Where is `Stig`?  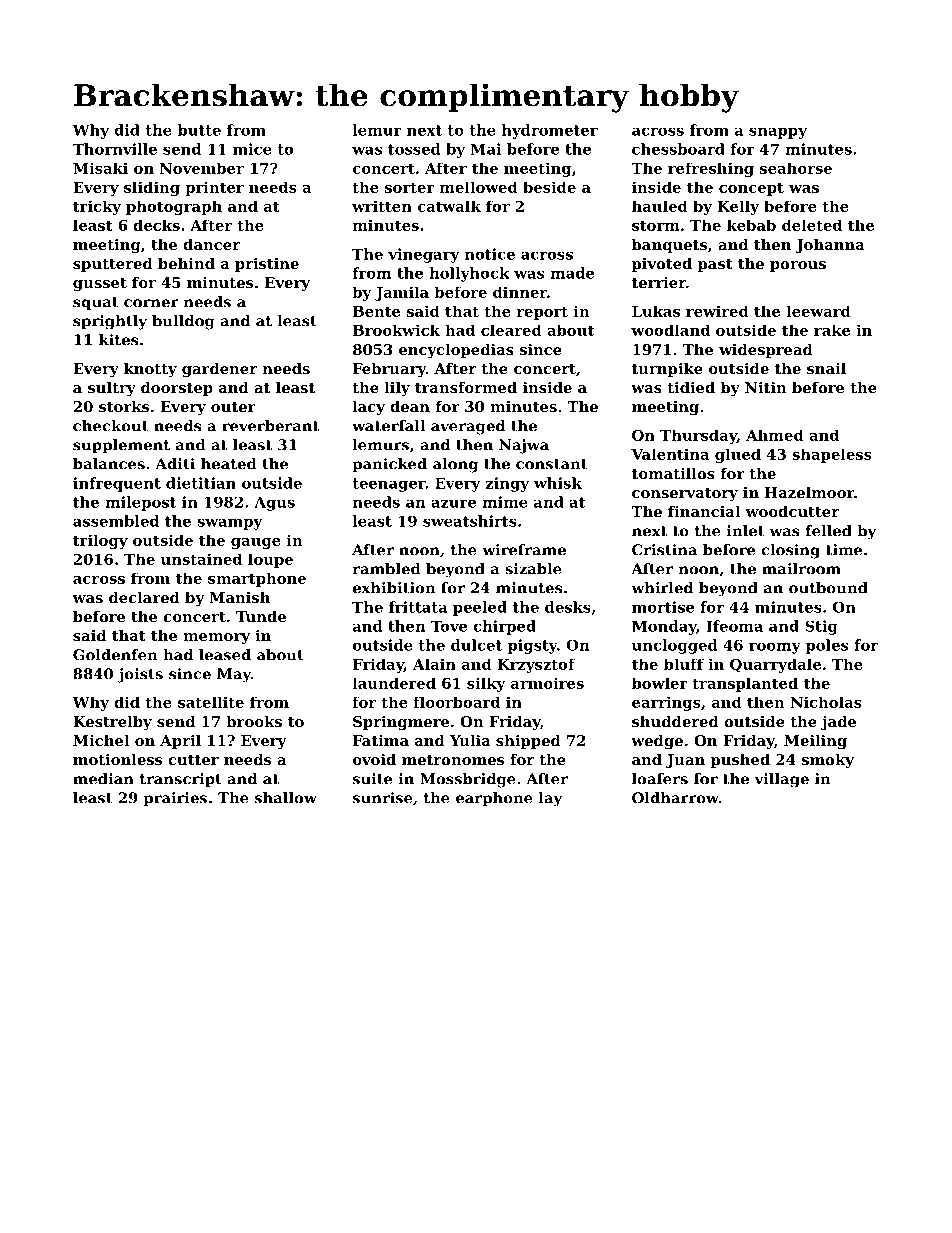 Stig is located at coordinates (821, 627).
